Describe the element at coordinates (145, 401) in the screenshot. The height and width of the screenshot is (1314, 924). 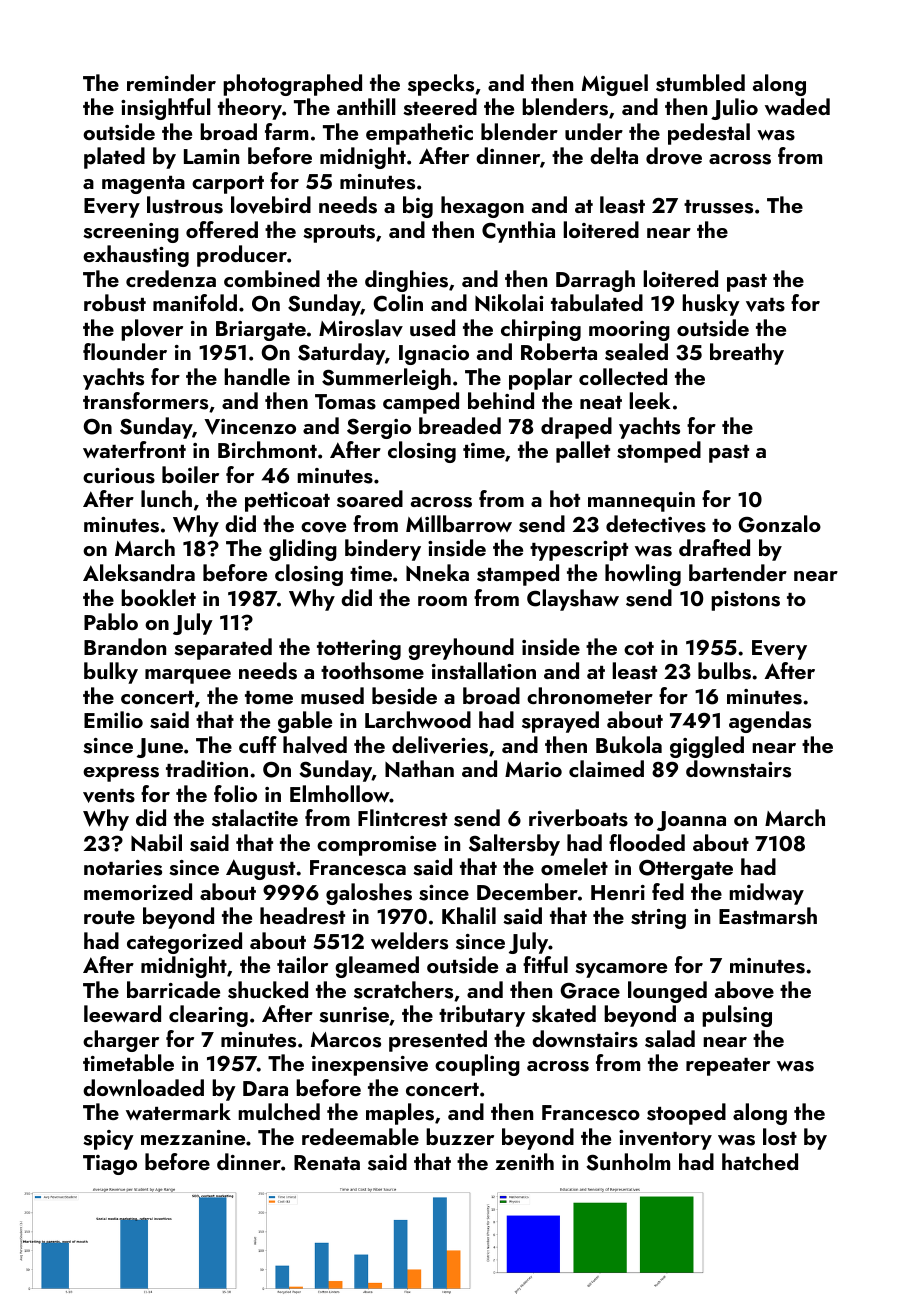
I see `transformers` at that location.
